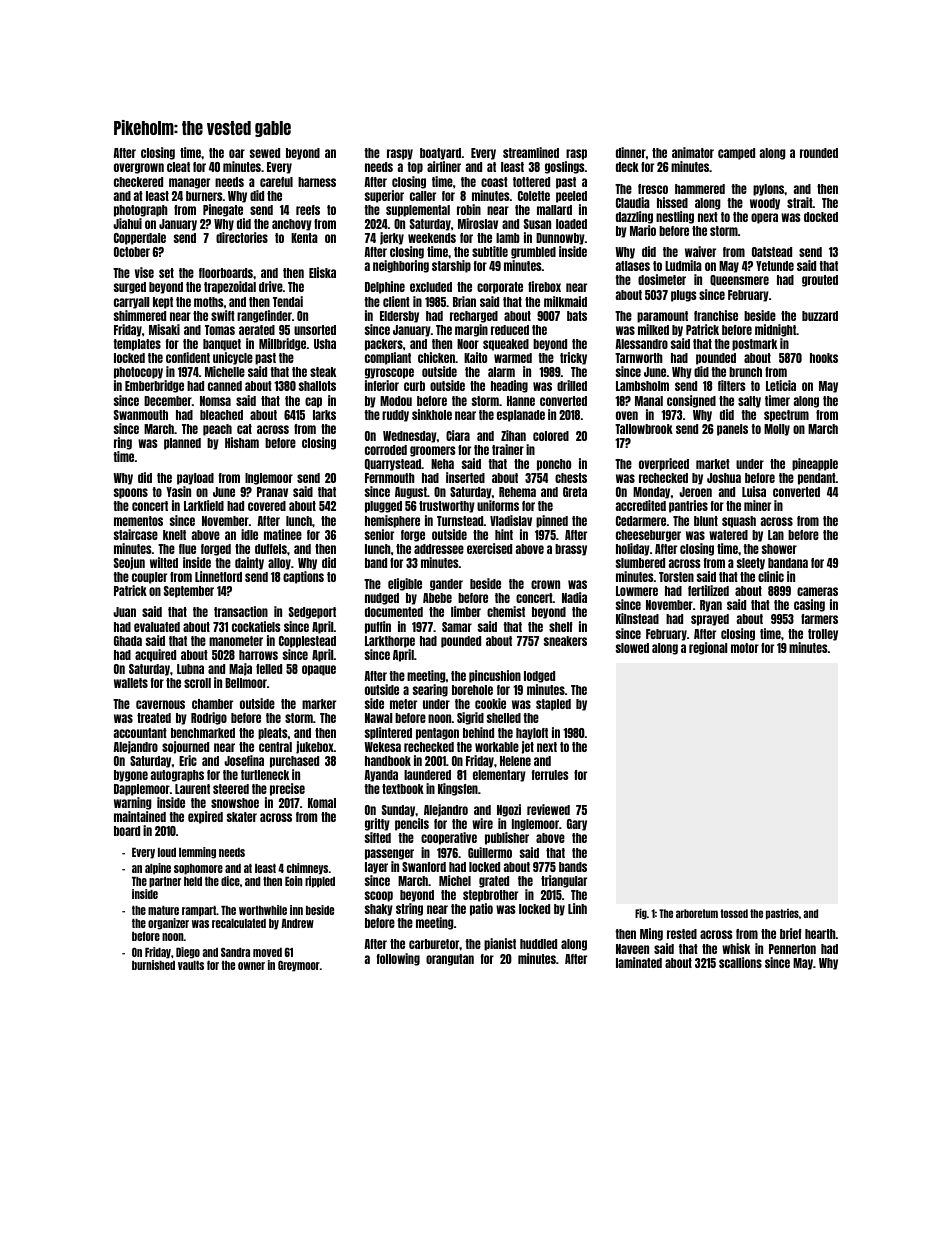 This screenshot has height=1233, width=952. Describe the element at coordinates (648, 536) in the screenshot. I see `cheeseburger` at that location.
